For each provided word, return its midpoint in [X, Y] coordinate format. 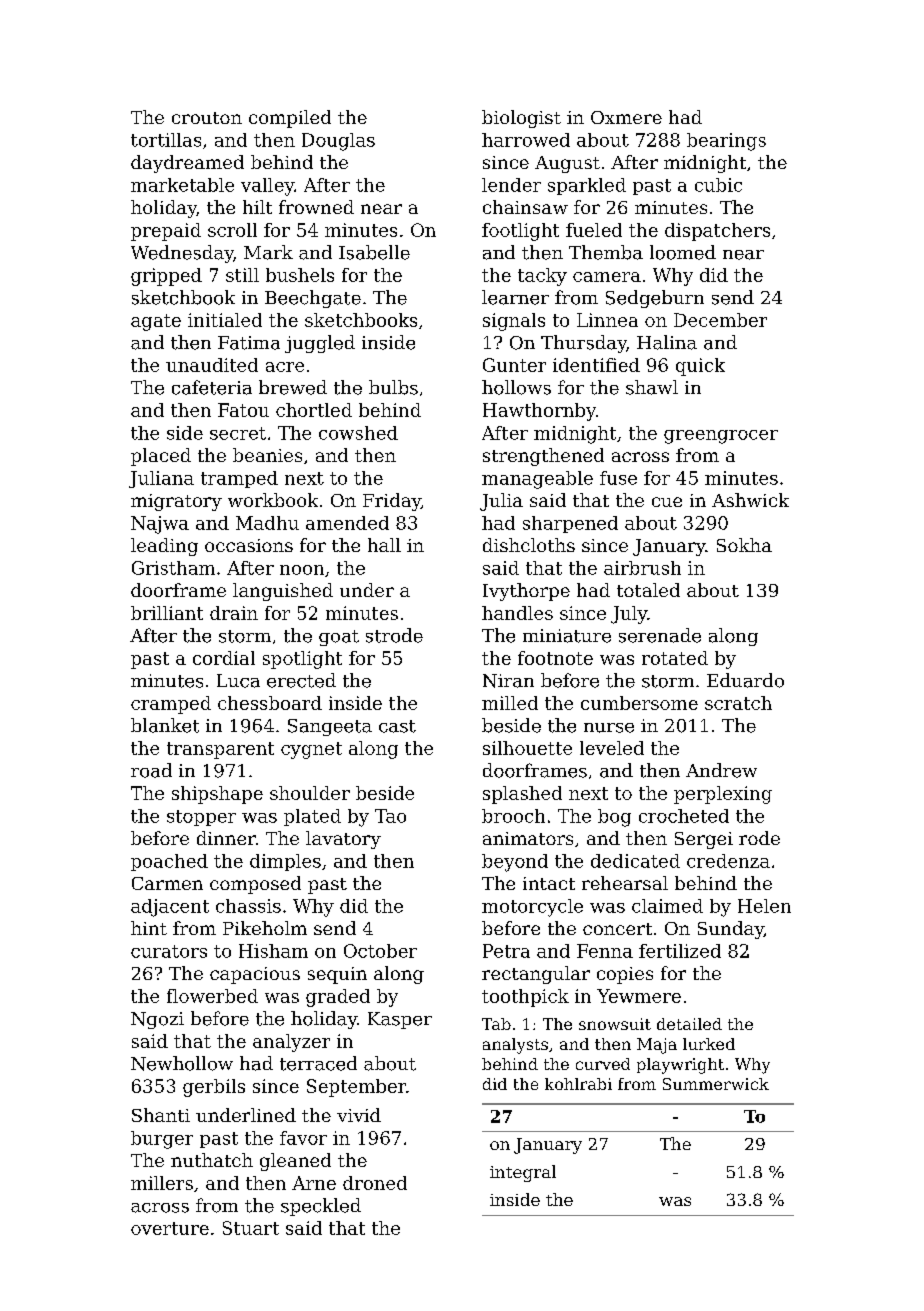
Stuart [251, 1228]
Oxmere [626, 117]
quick [700, 367]
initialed [225, 320]
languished [283, 592]
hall [384, 545]
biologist [521, 119]
